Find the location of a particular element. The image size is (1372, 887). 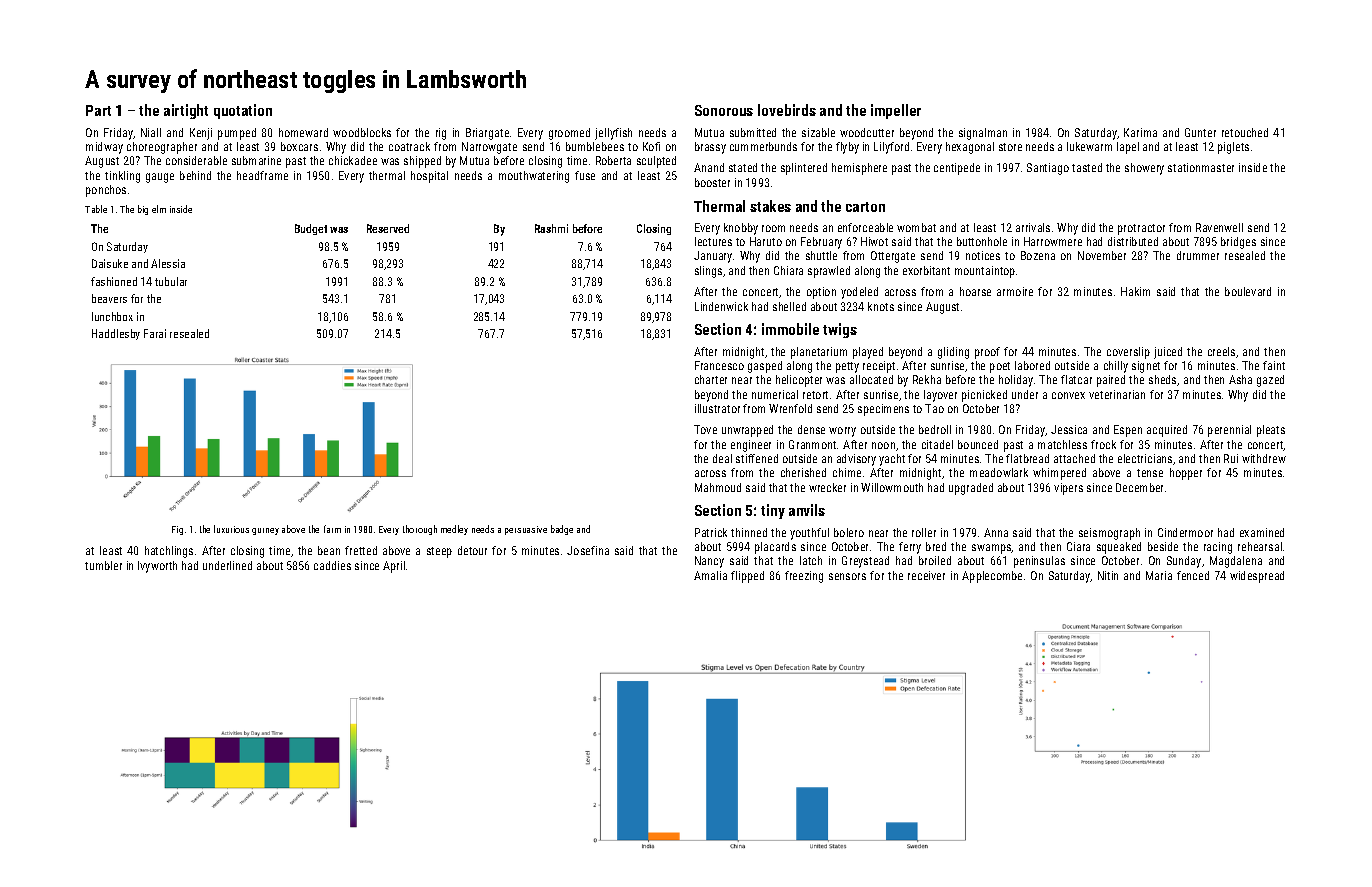

advisory is located at coordinates (856, 460).
